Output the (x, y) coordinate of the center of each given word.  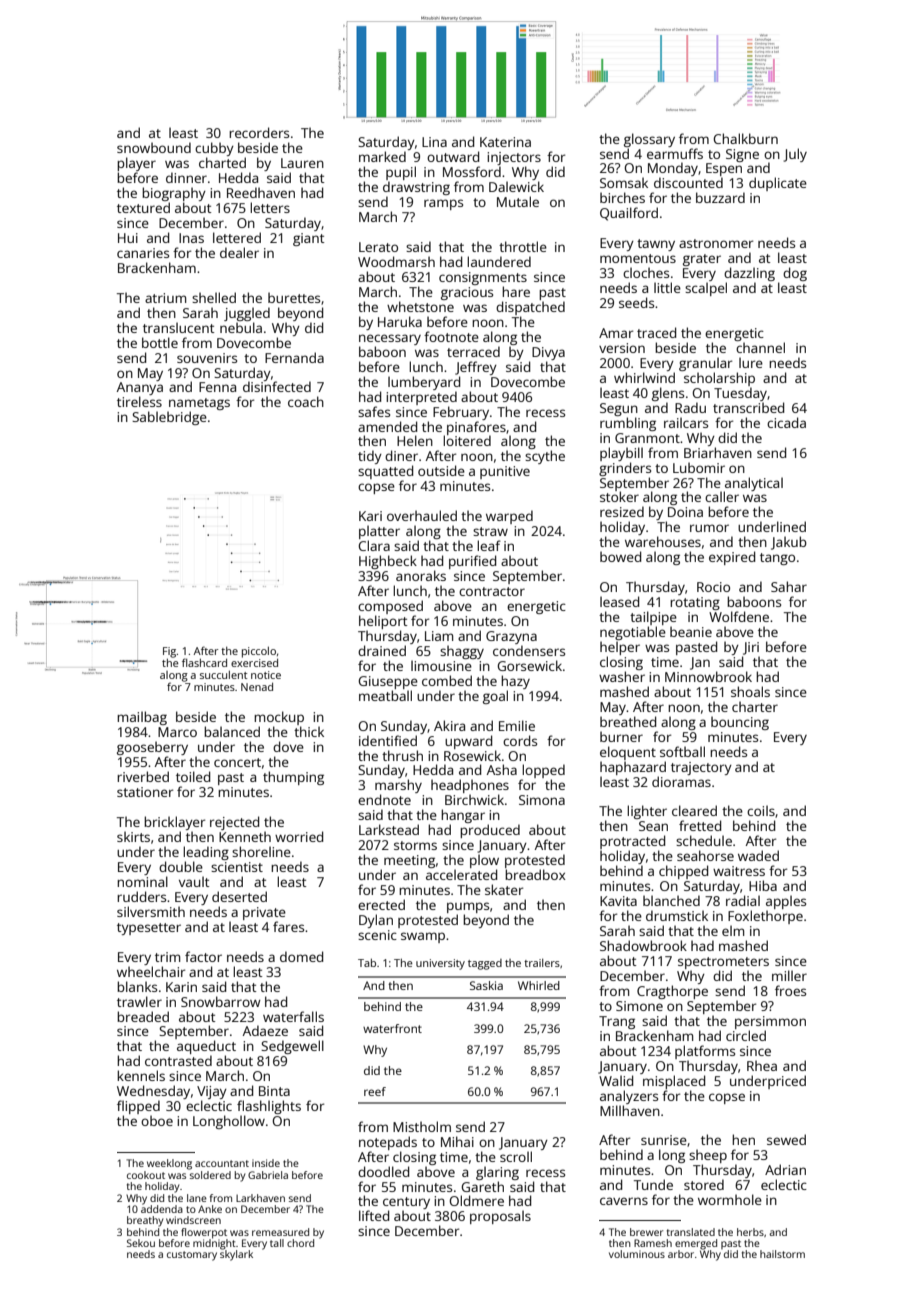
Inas (191, 238)
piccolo (259, 652)
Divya (548, 353)
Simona (542, 800)
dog (795, 274)
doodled (383, 1171)
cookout (146, 1175)
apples (786, 902)
